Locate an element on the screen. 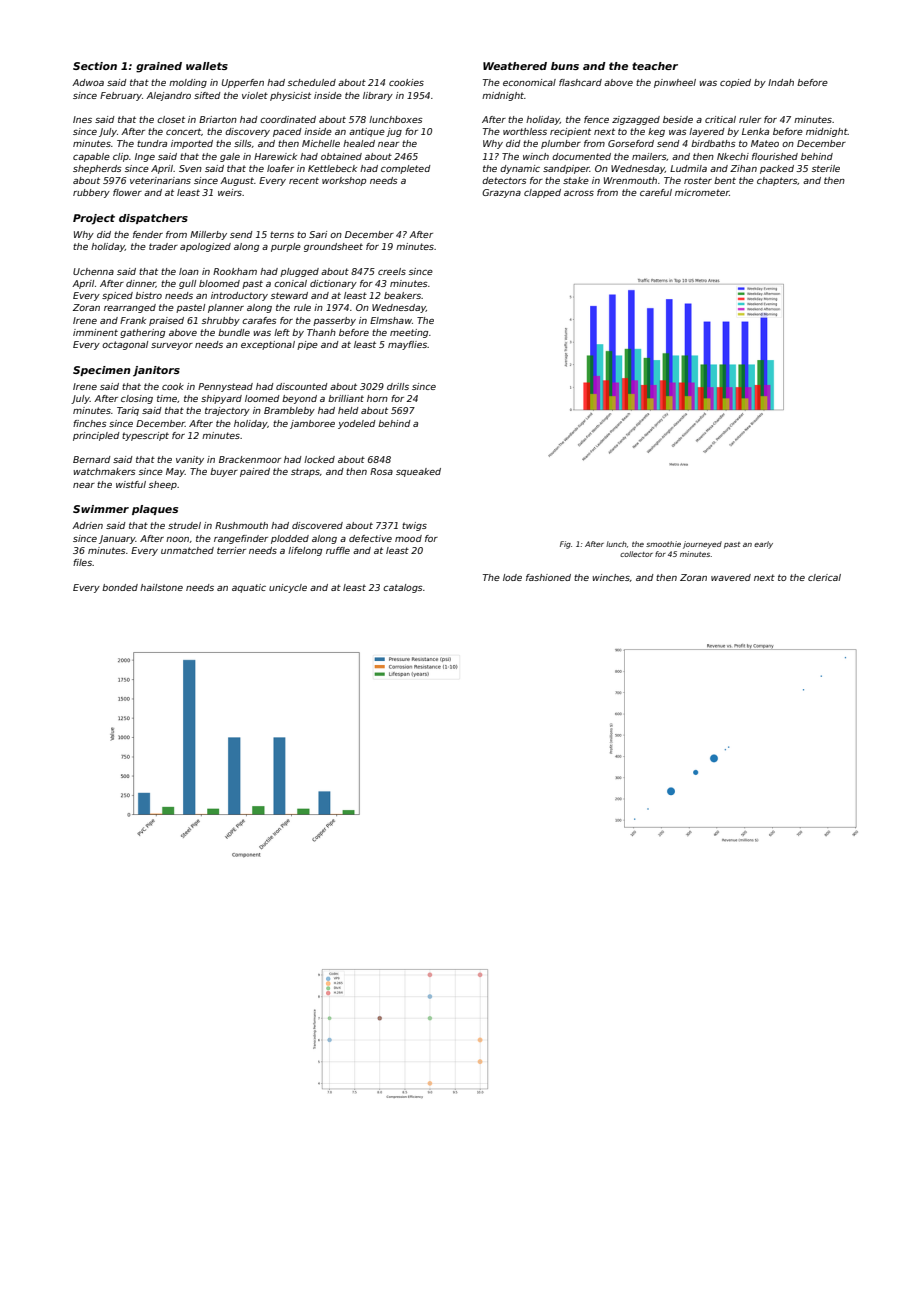 This screenshot has height=1308, width=924. drills is located at coordinates (398, 386).
